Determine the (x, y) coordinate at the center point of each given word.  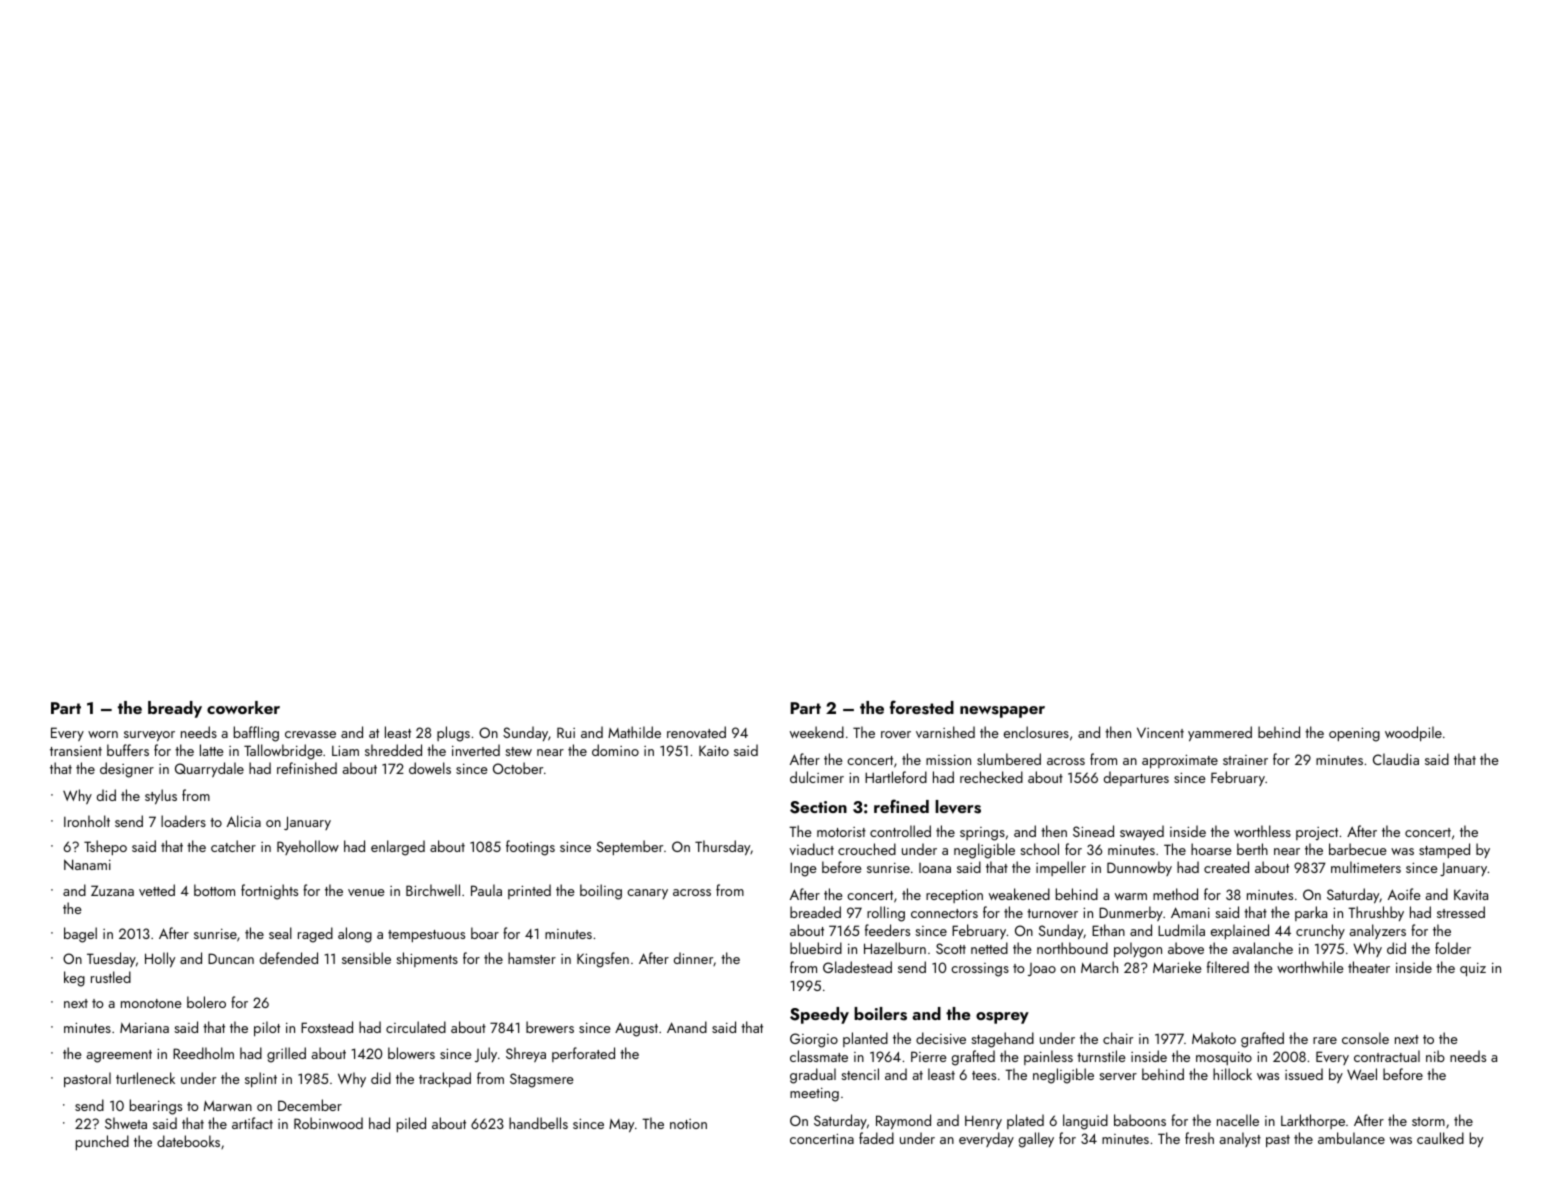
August (636, 1030)
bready (175, 709)
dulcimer (817, 777)
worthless (1262, 831)
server (1118, 1076)
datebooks (188, 1141)
